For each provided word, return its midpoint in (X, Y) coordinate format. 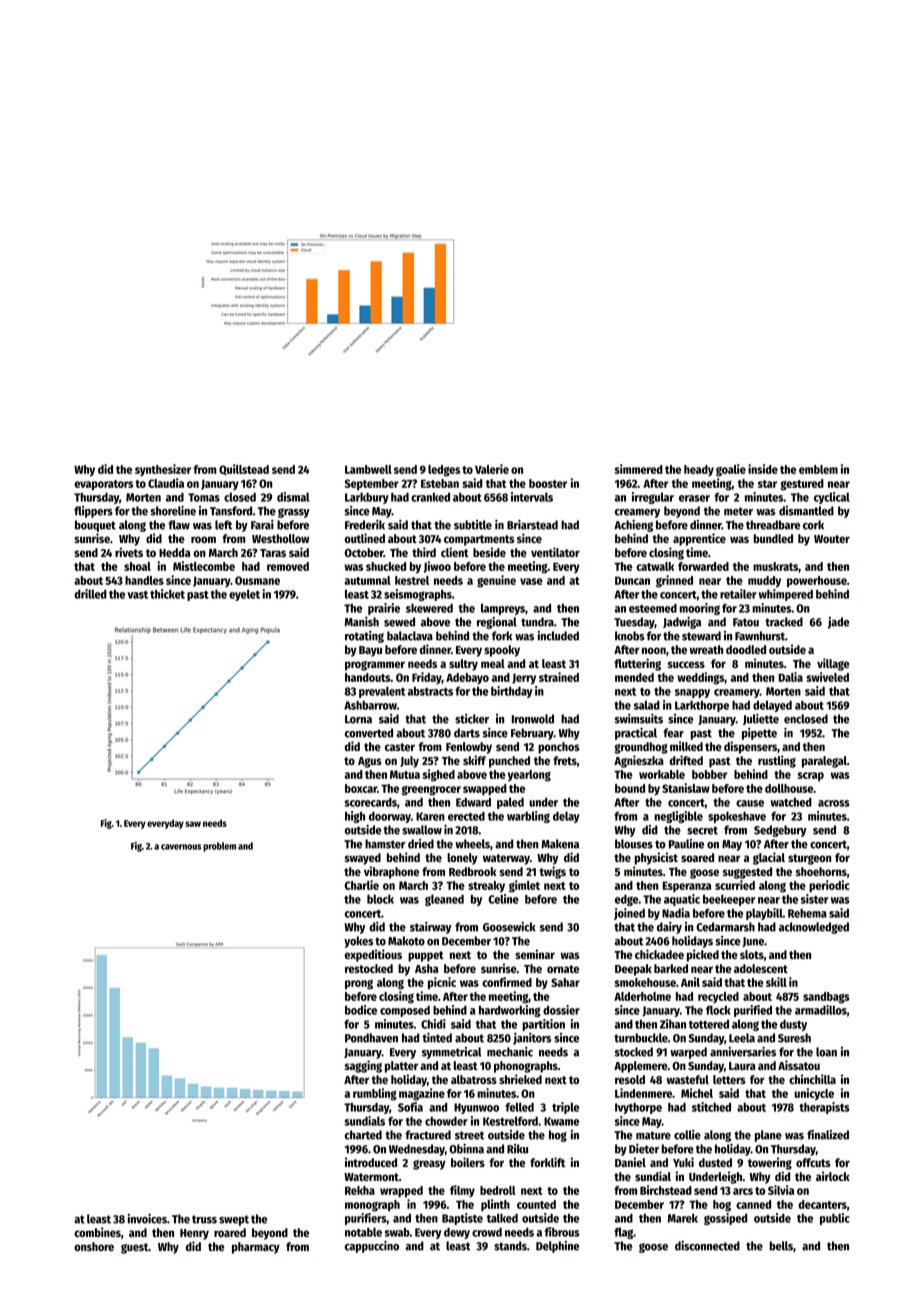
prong (359, 985)
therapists (824, 1108)
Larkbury (367, 498)
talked (502, 1218)
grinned (674, 581)
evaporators (103, 485)
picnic (442, 983)
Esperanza (686, 886)
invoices (147, 1219)
